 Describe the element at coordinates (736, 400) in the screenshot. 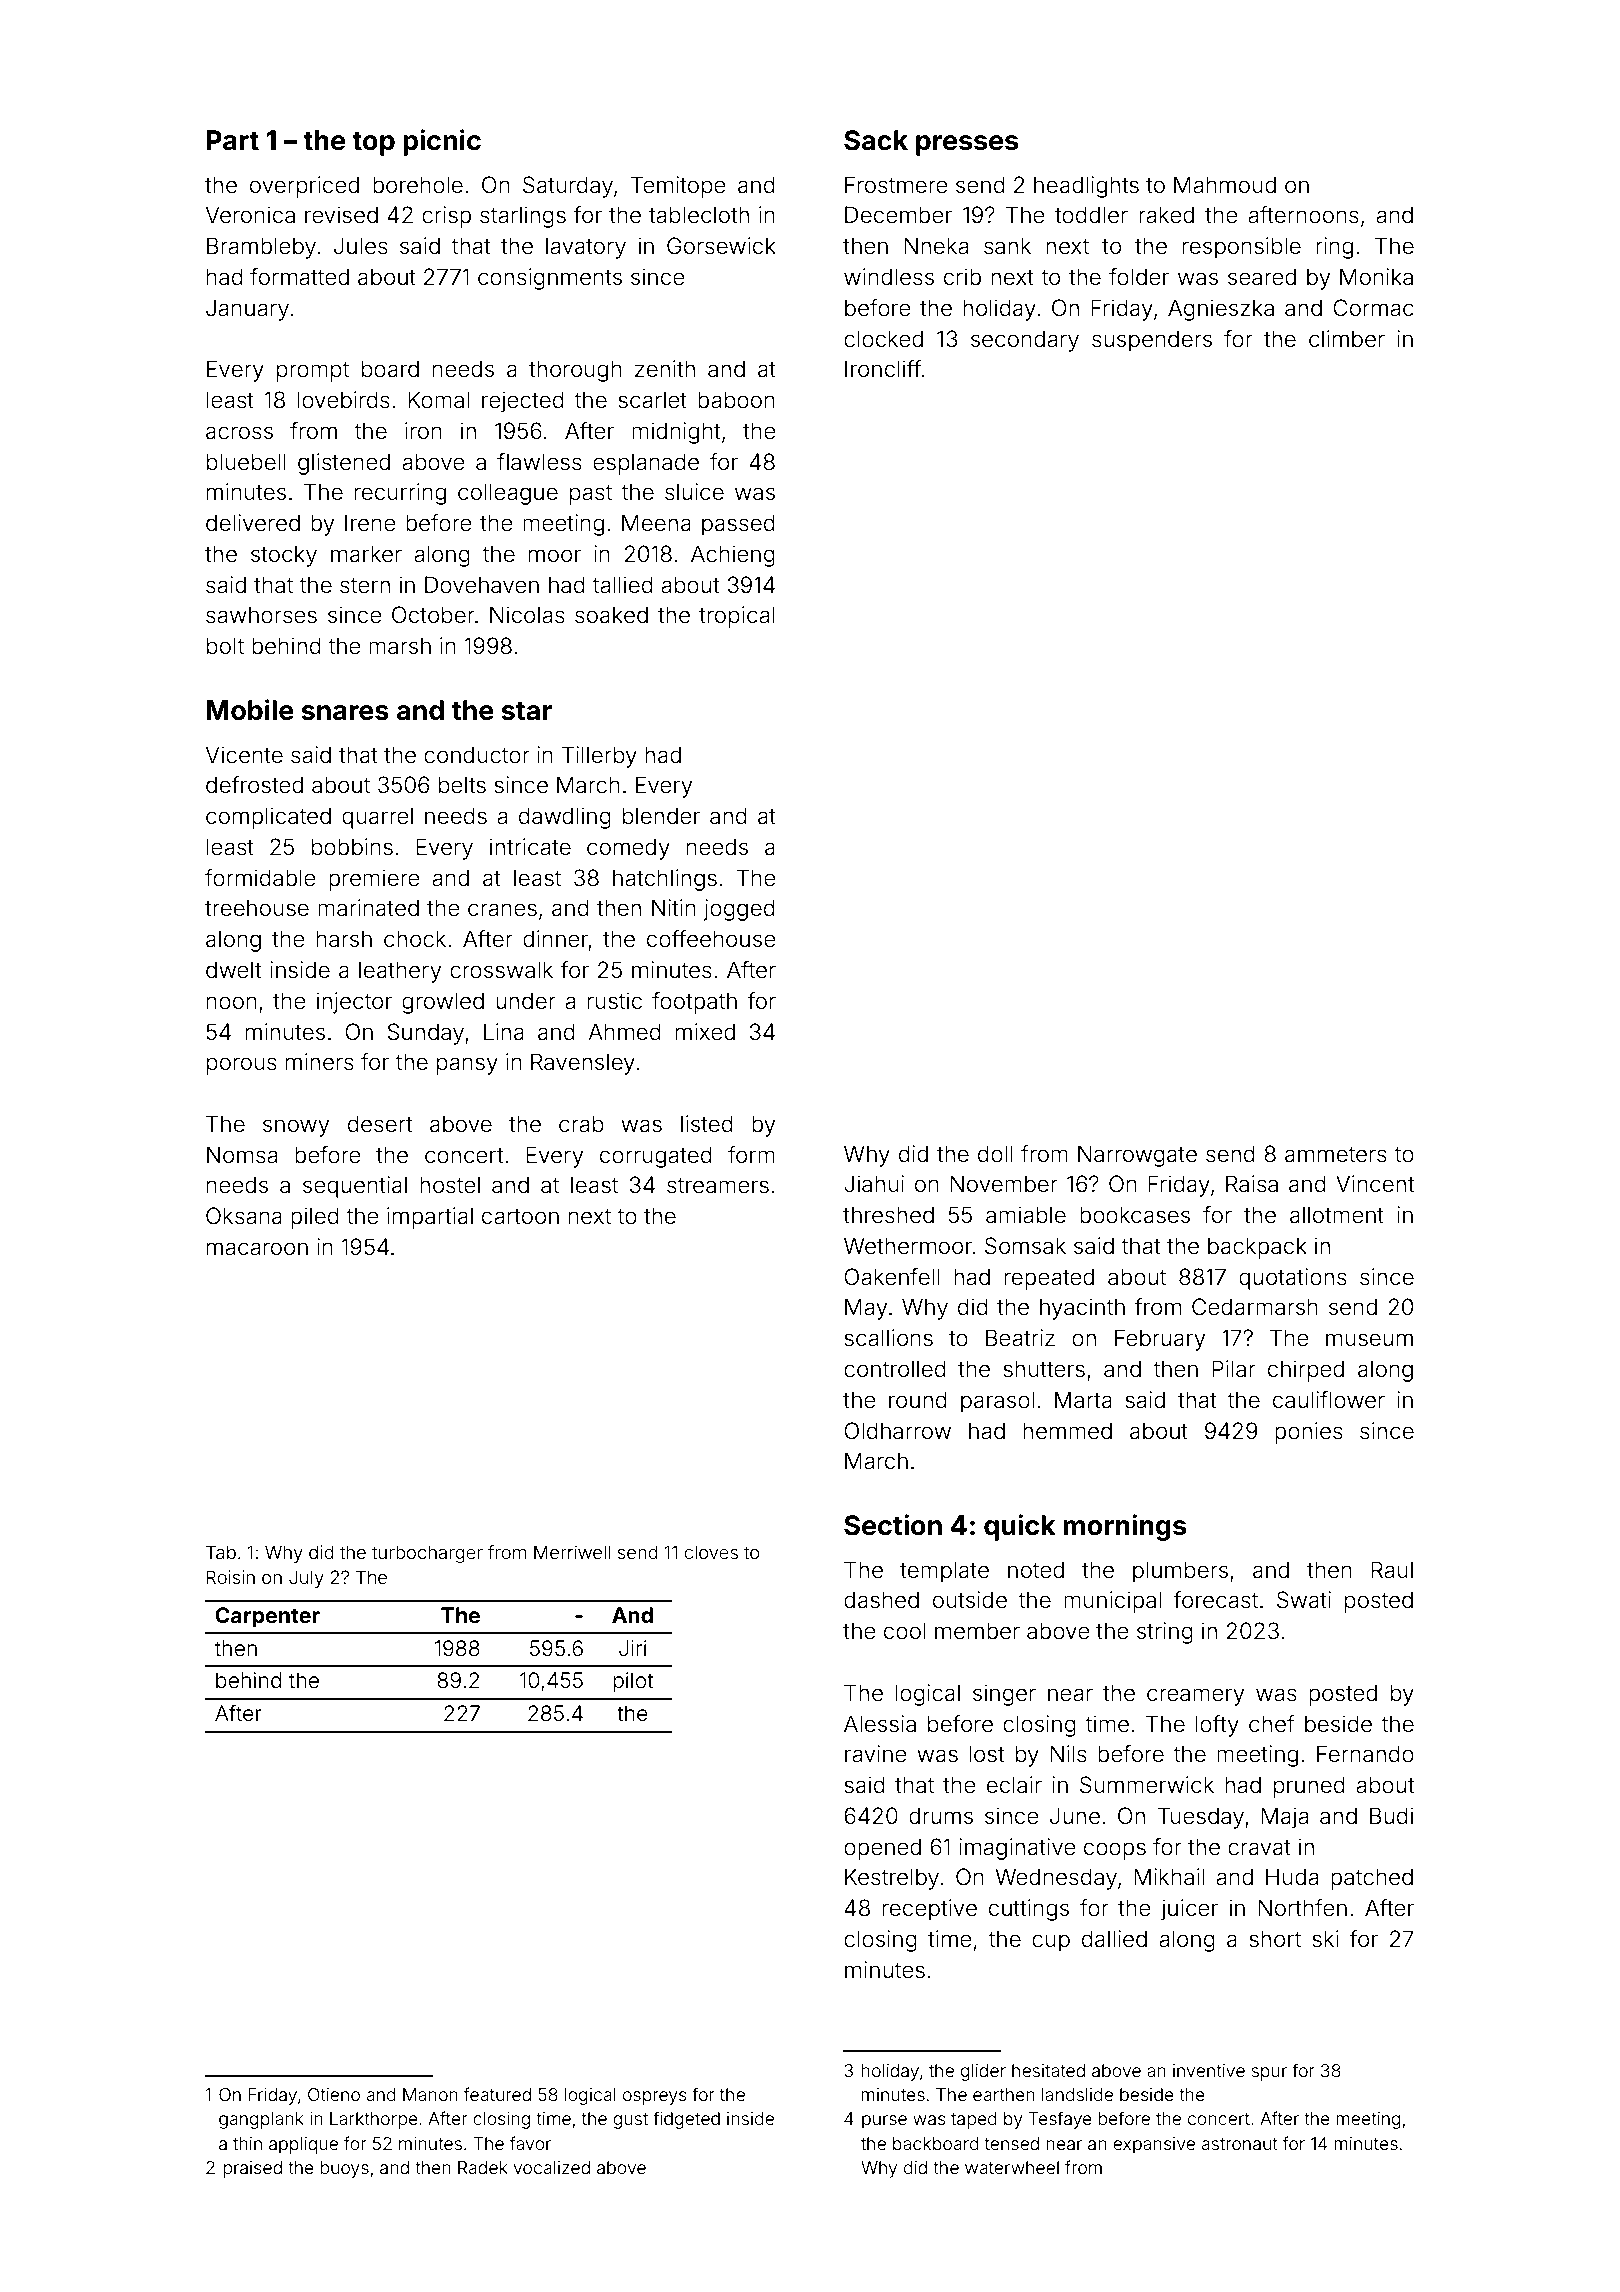

I see `baboon` at that location.
